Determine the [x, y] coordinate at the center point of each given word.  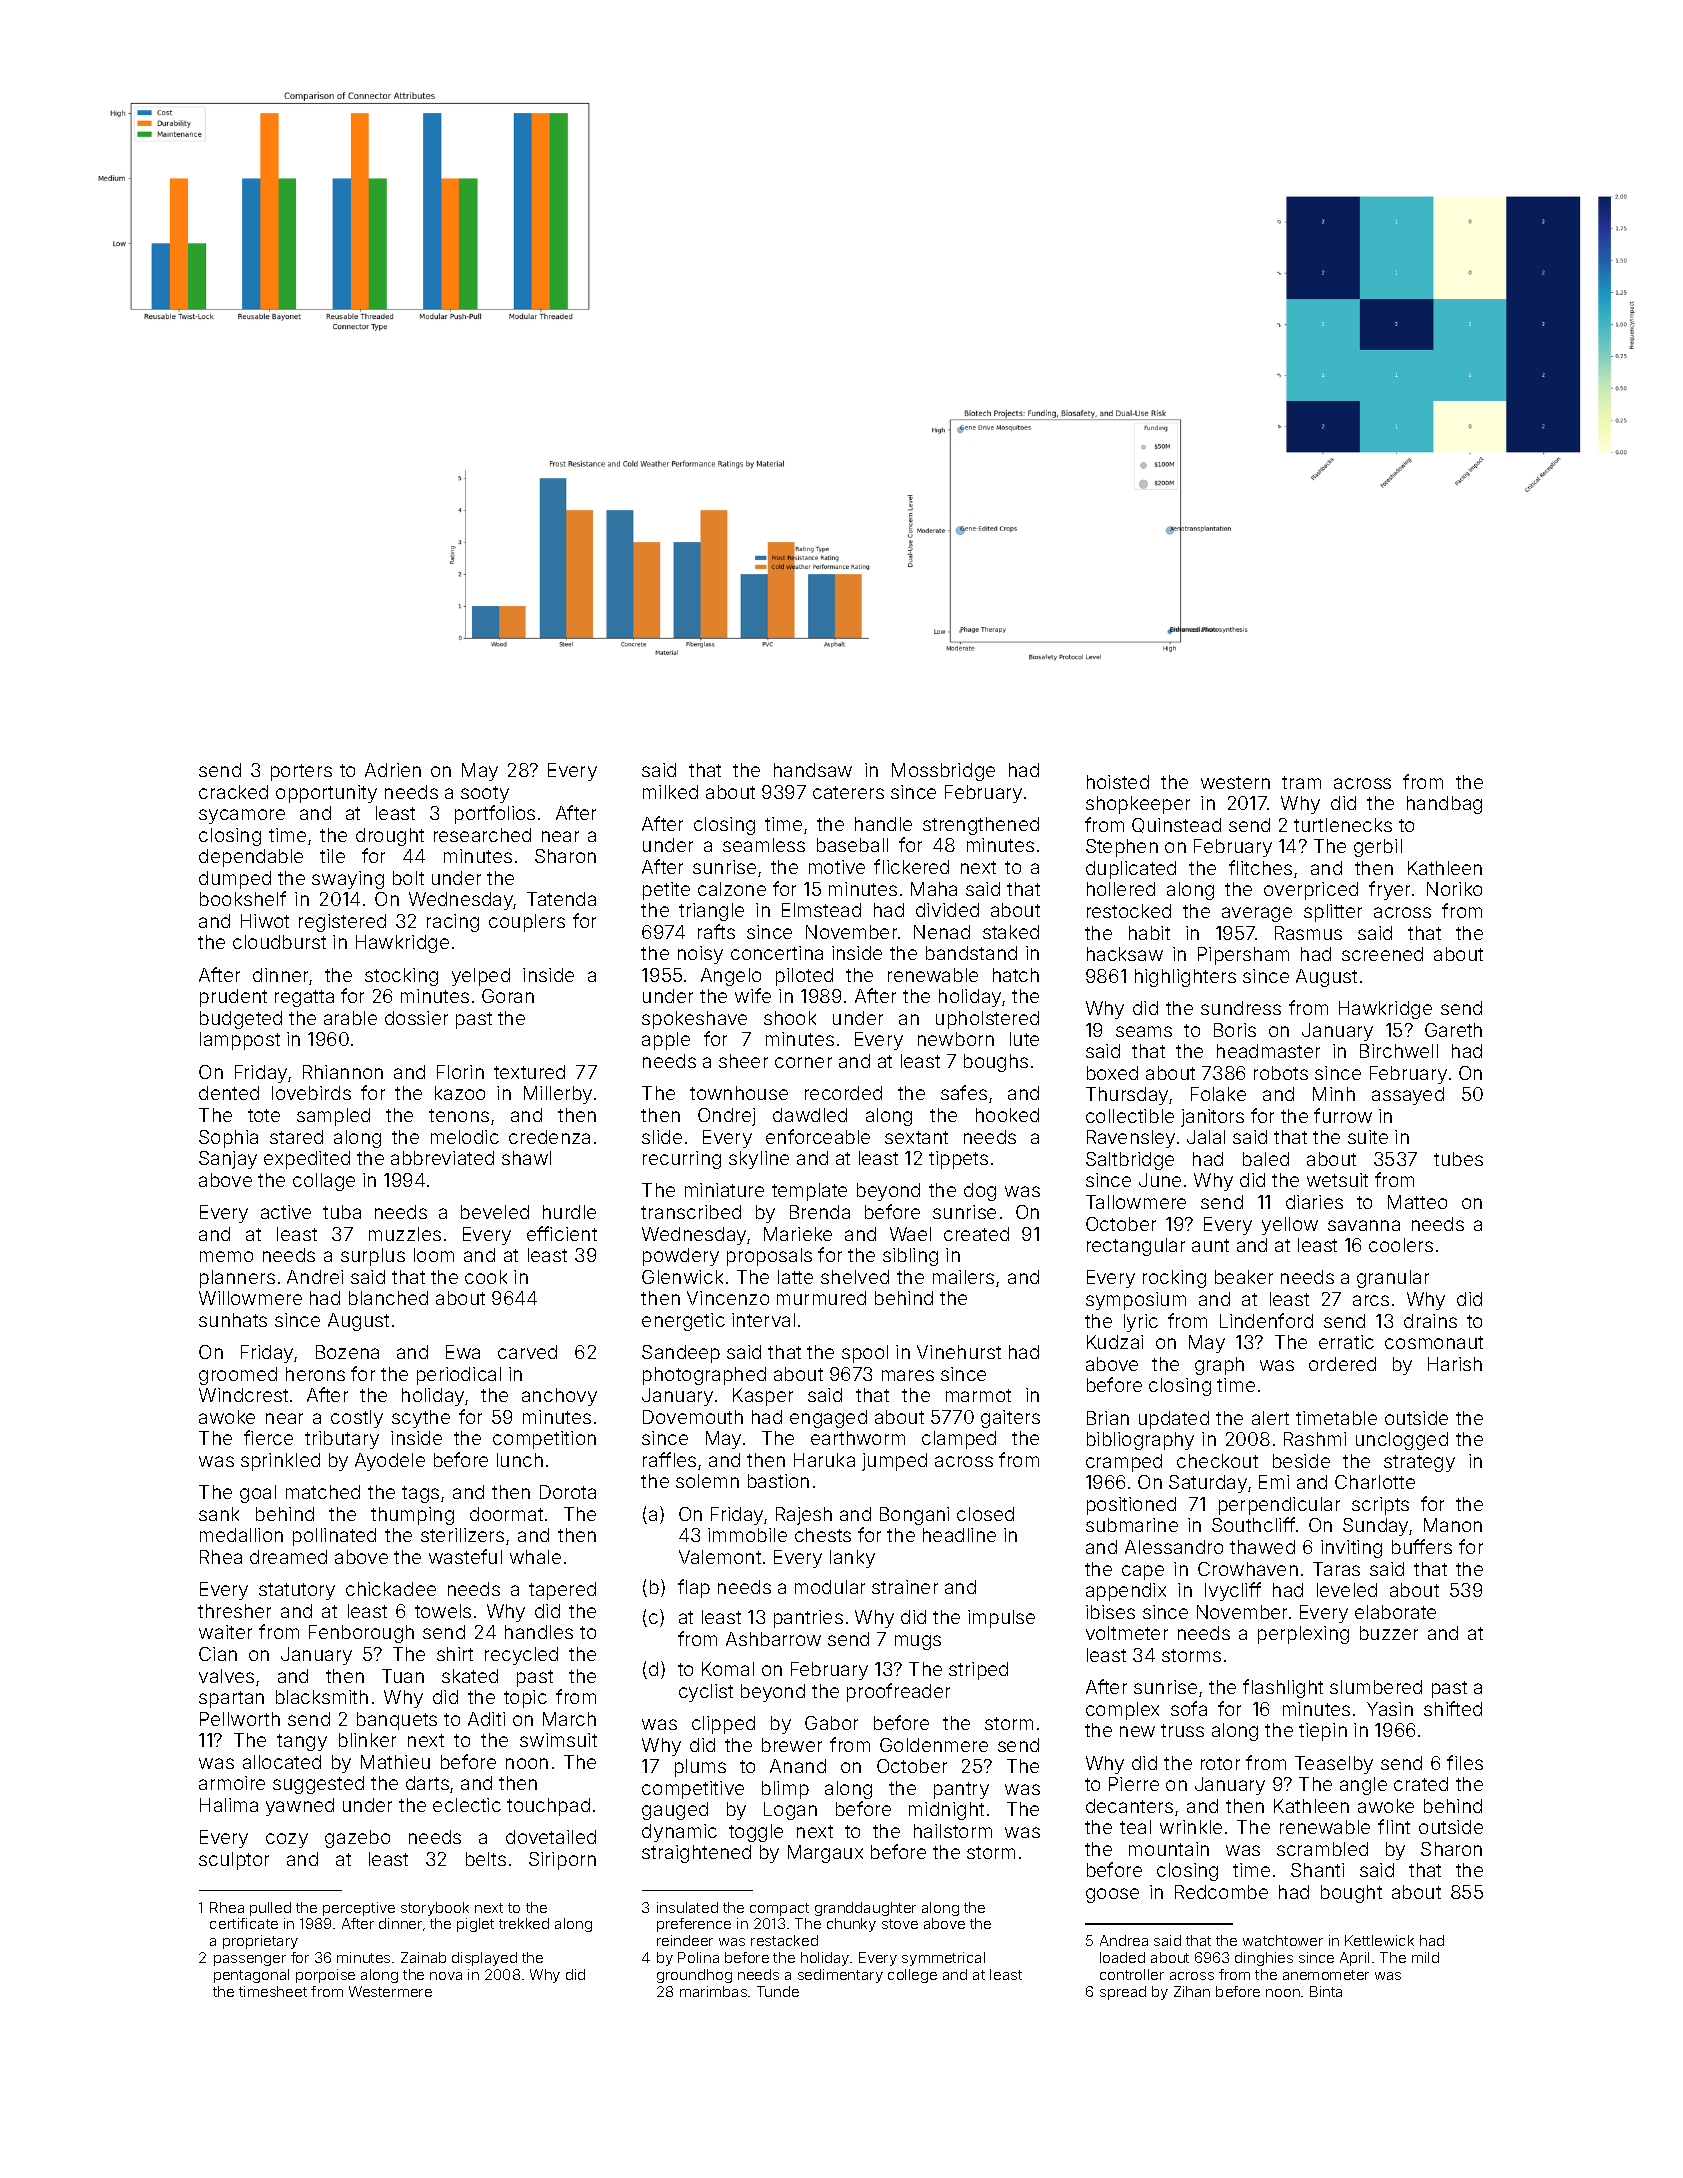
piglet [475, 1925]
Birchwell [1399, 1051]
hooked [1007, 1115]
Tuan [403, 1676]
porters [301, 772]
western [1235, 782]
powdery [681, 1257]
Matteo [1417, 1202]
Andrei [315, 1277]
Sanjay [228, 1160]
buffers [1422, 1546]
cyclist [706, 1693]
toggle [756, 1833]
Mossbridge [943, 772]
